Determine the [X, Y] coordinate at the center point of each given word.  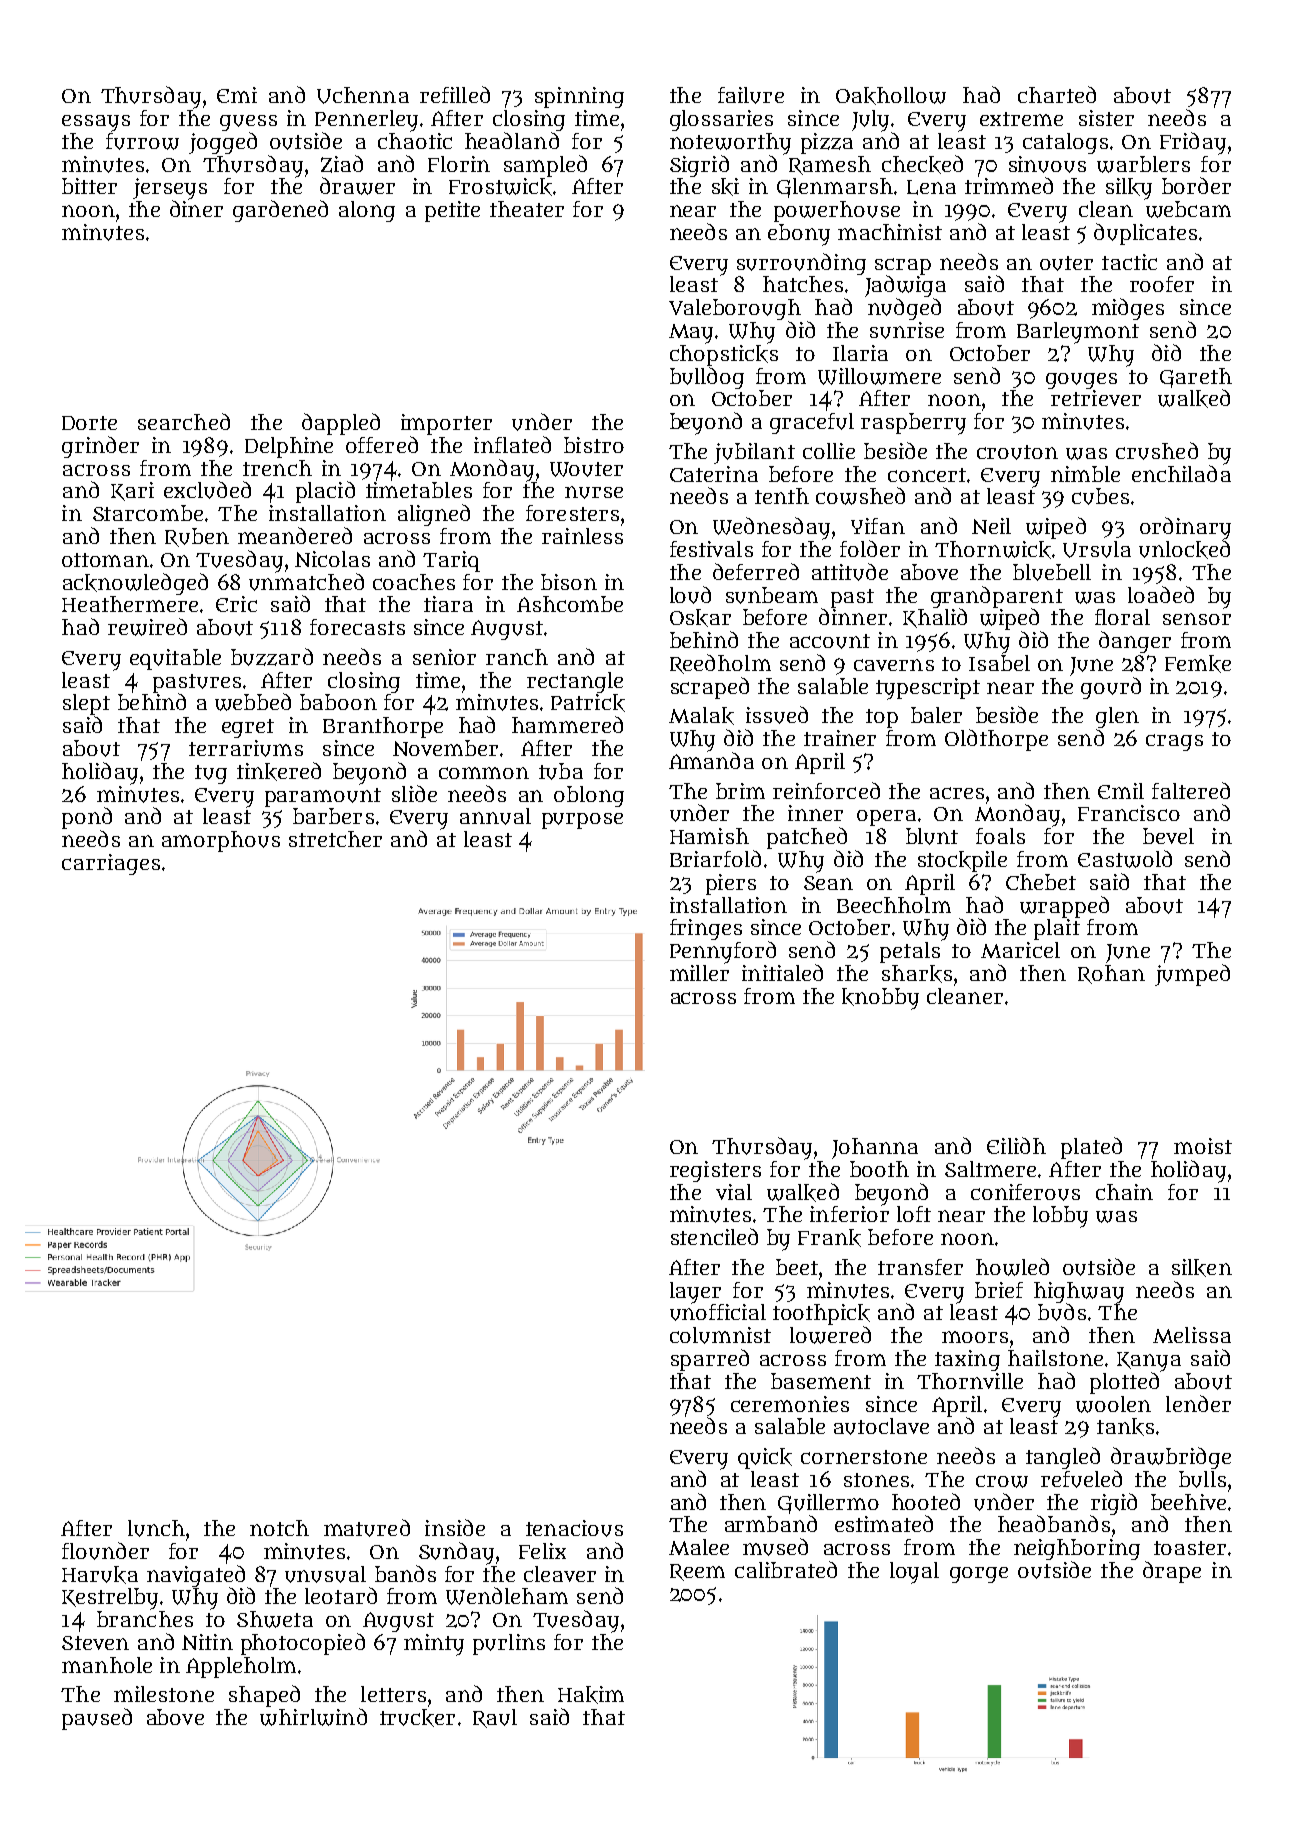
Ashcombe [570, 604]
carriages [111, 864]
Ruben [197, 537]
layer [695, 1292]
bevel [1168, 836]
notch [279, 1528]
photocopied [303, 1644]
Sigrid [699, 166]
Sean [828, 883]
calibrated [786, 1569]
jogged [223, 143]
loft [914, 1214]
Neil [991, 526]
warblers [1143, 164]
